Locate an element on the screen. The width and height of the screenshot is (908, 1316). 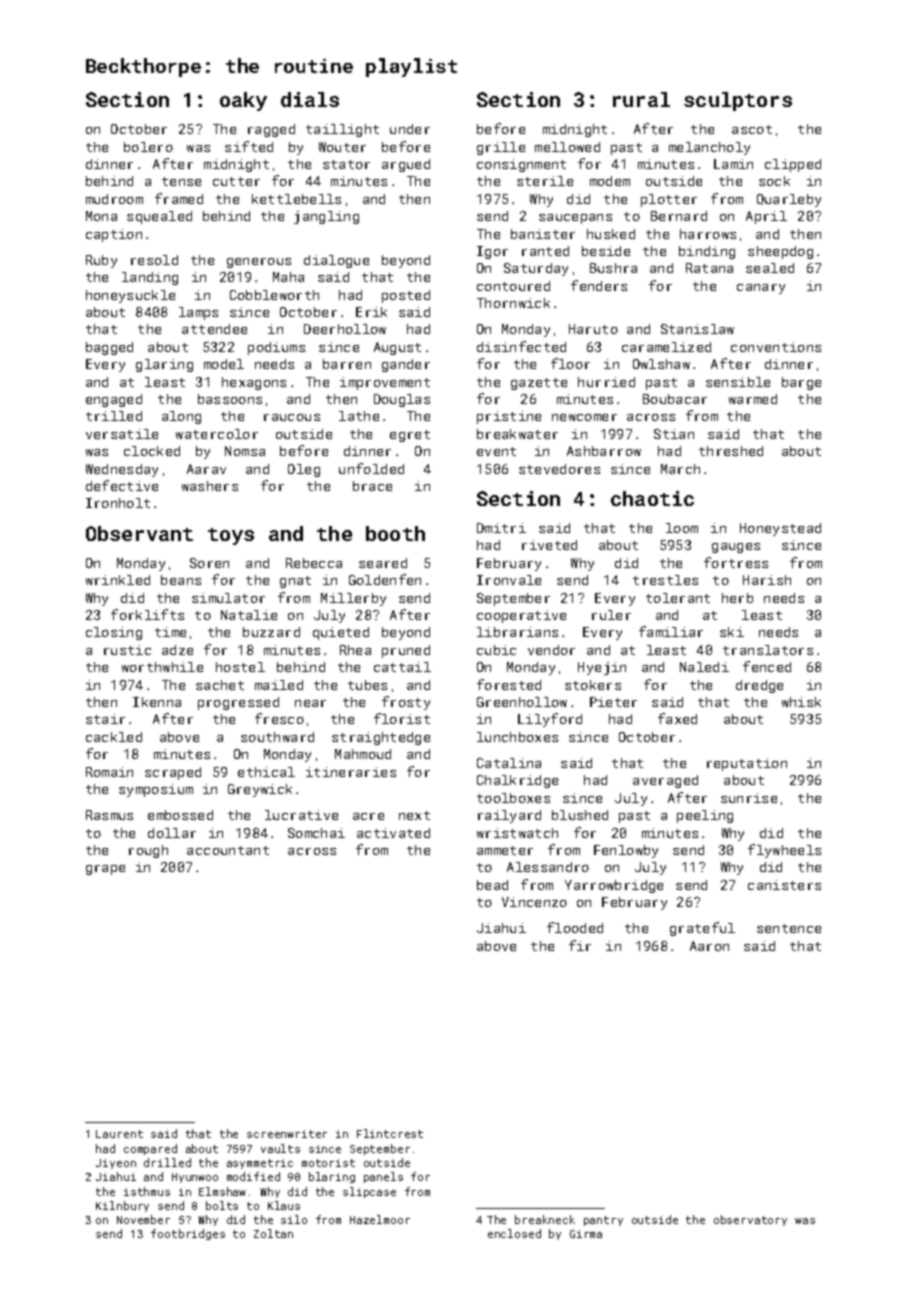
rural is located at coordinates (641, 99).
